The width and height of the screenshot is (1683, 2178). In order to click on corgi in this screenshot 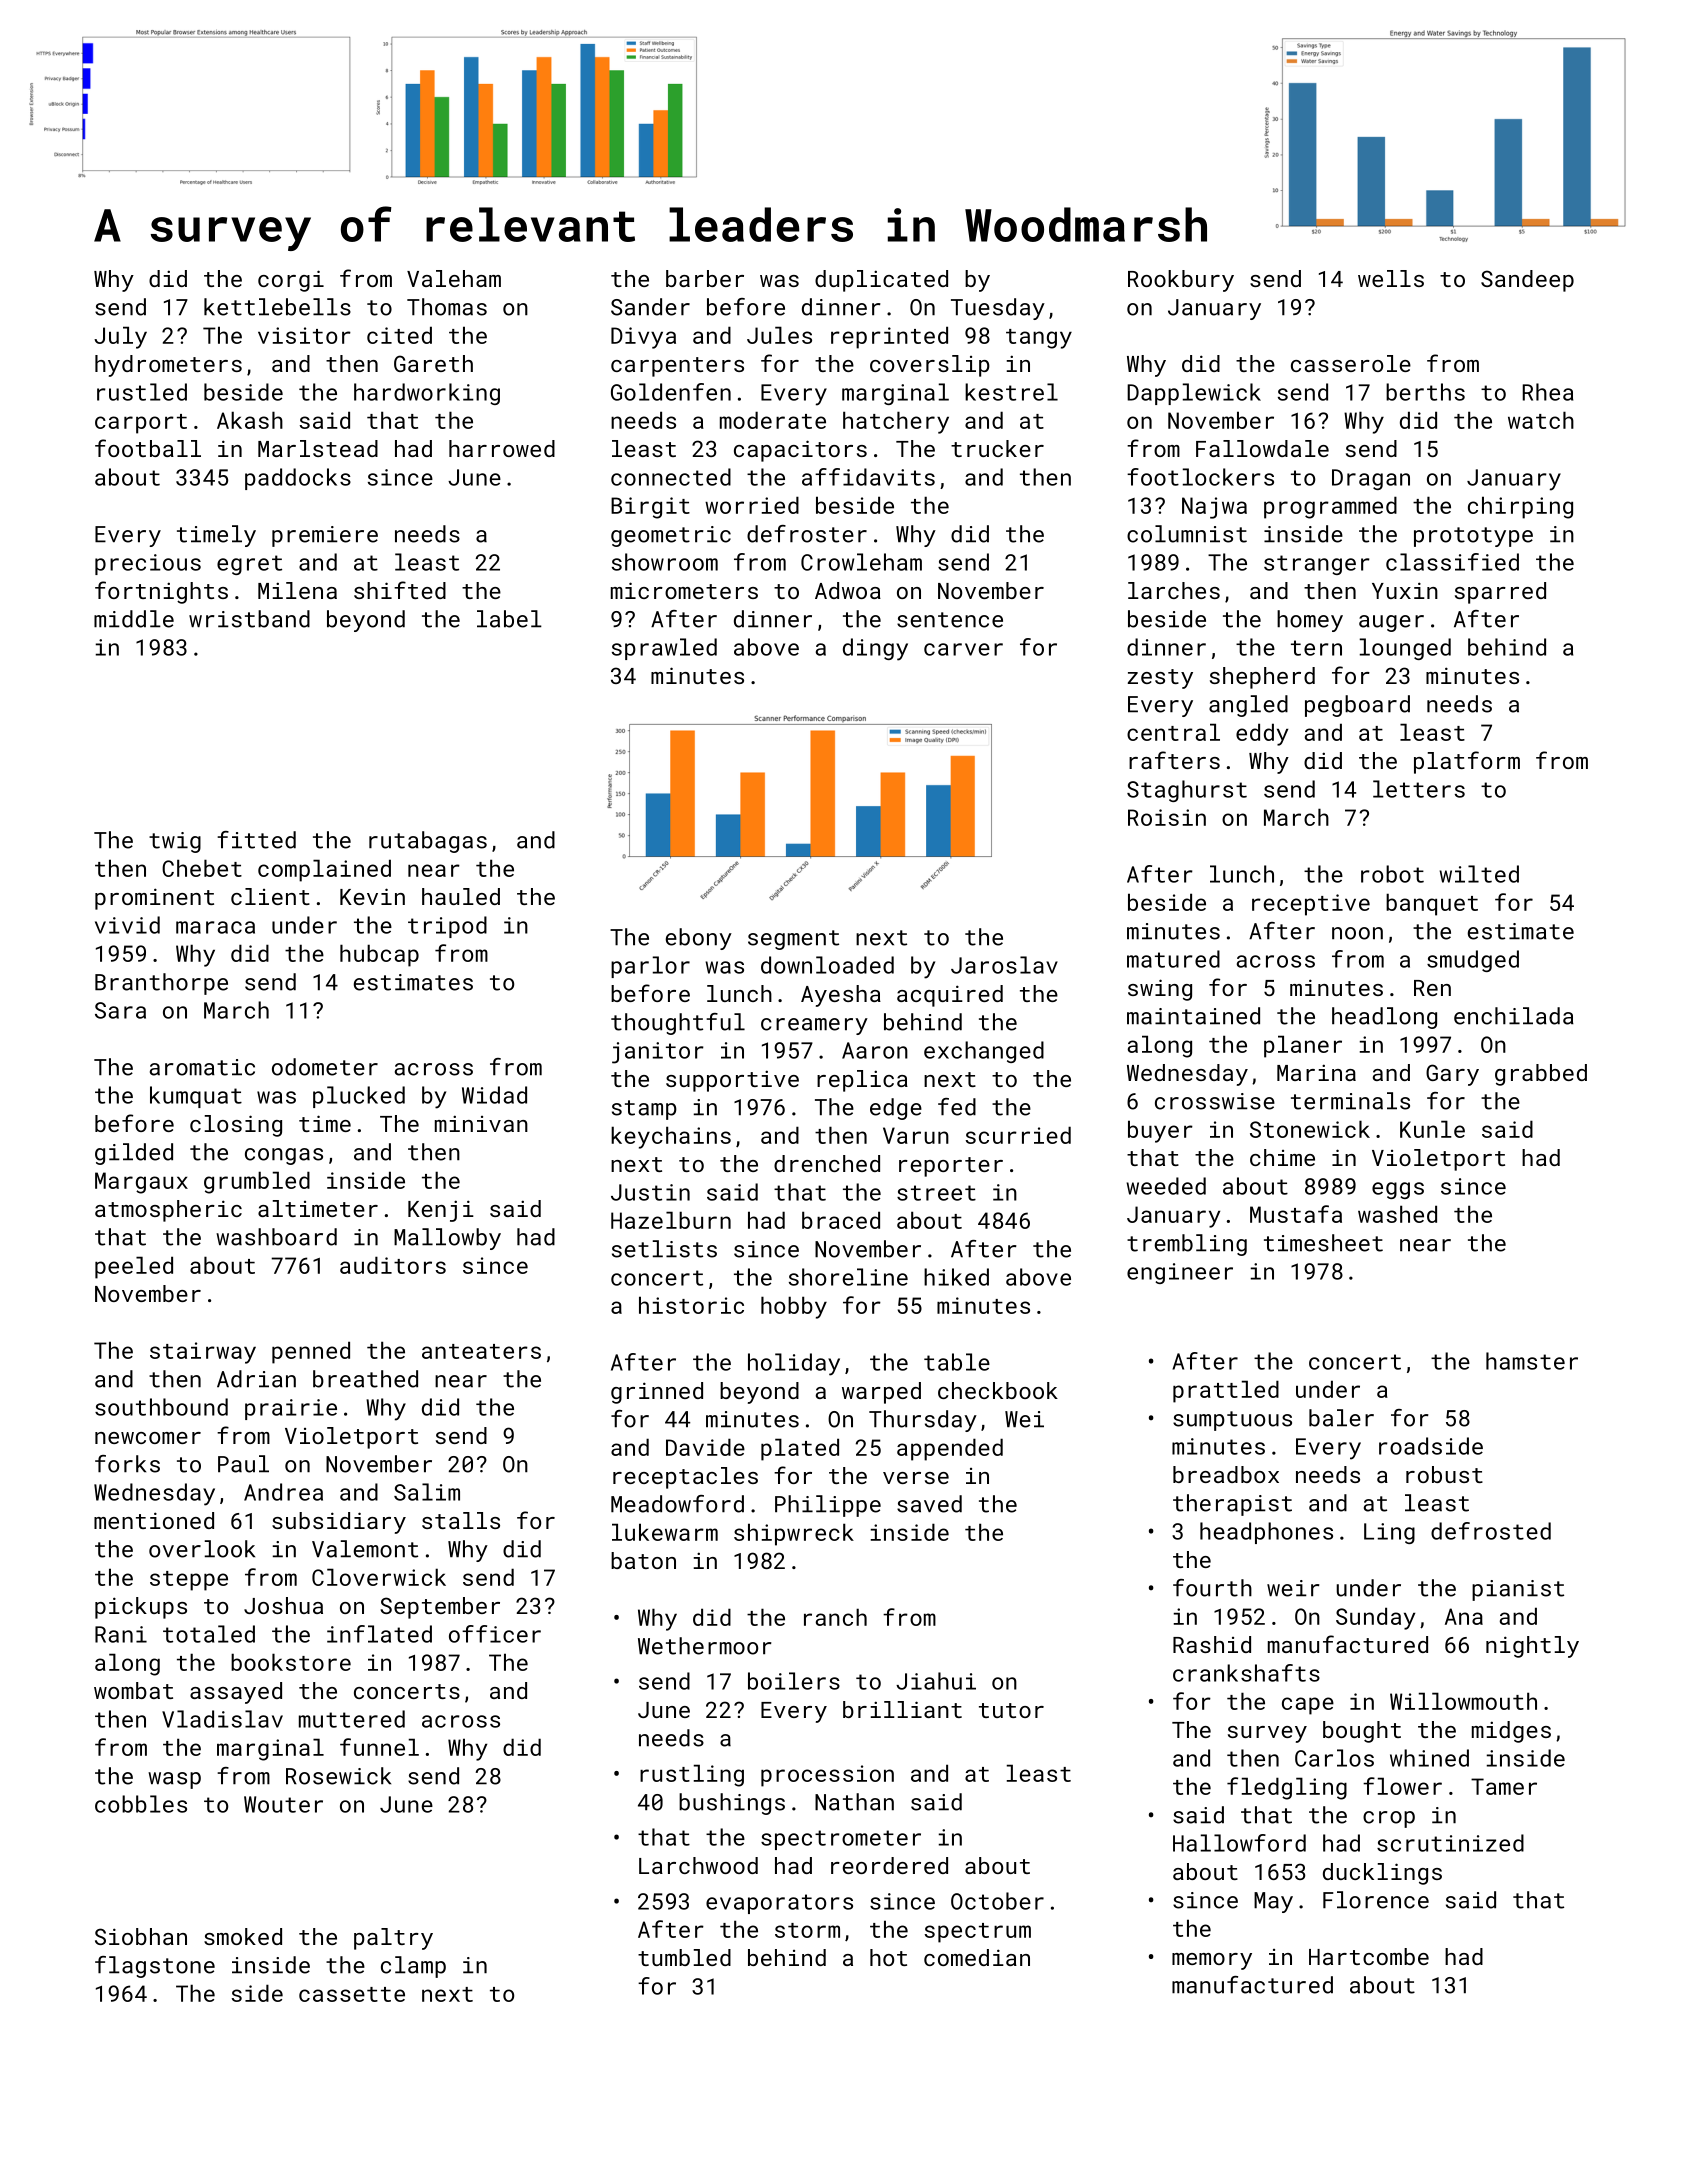, I will do `click(291, 281)`.
